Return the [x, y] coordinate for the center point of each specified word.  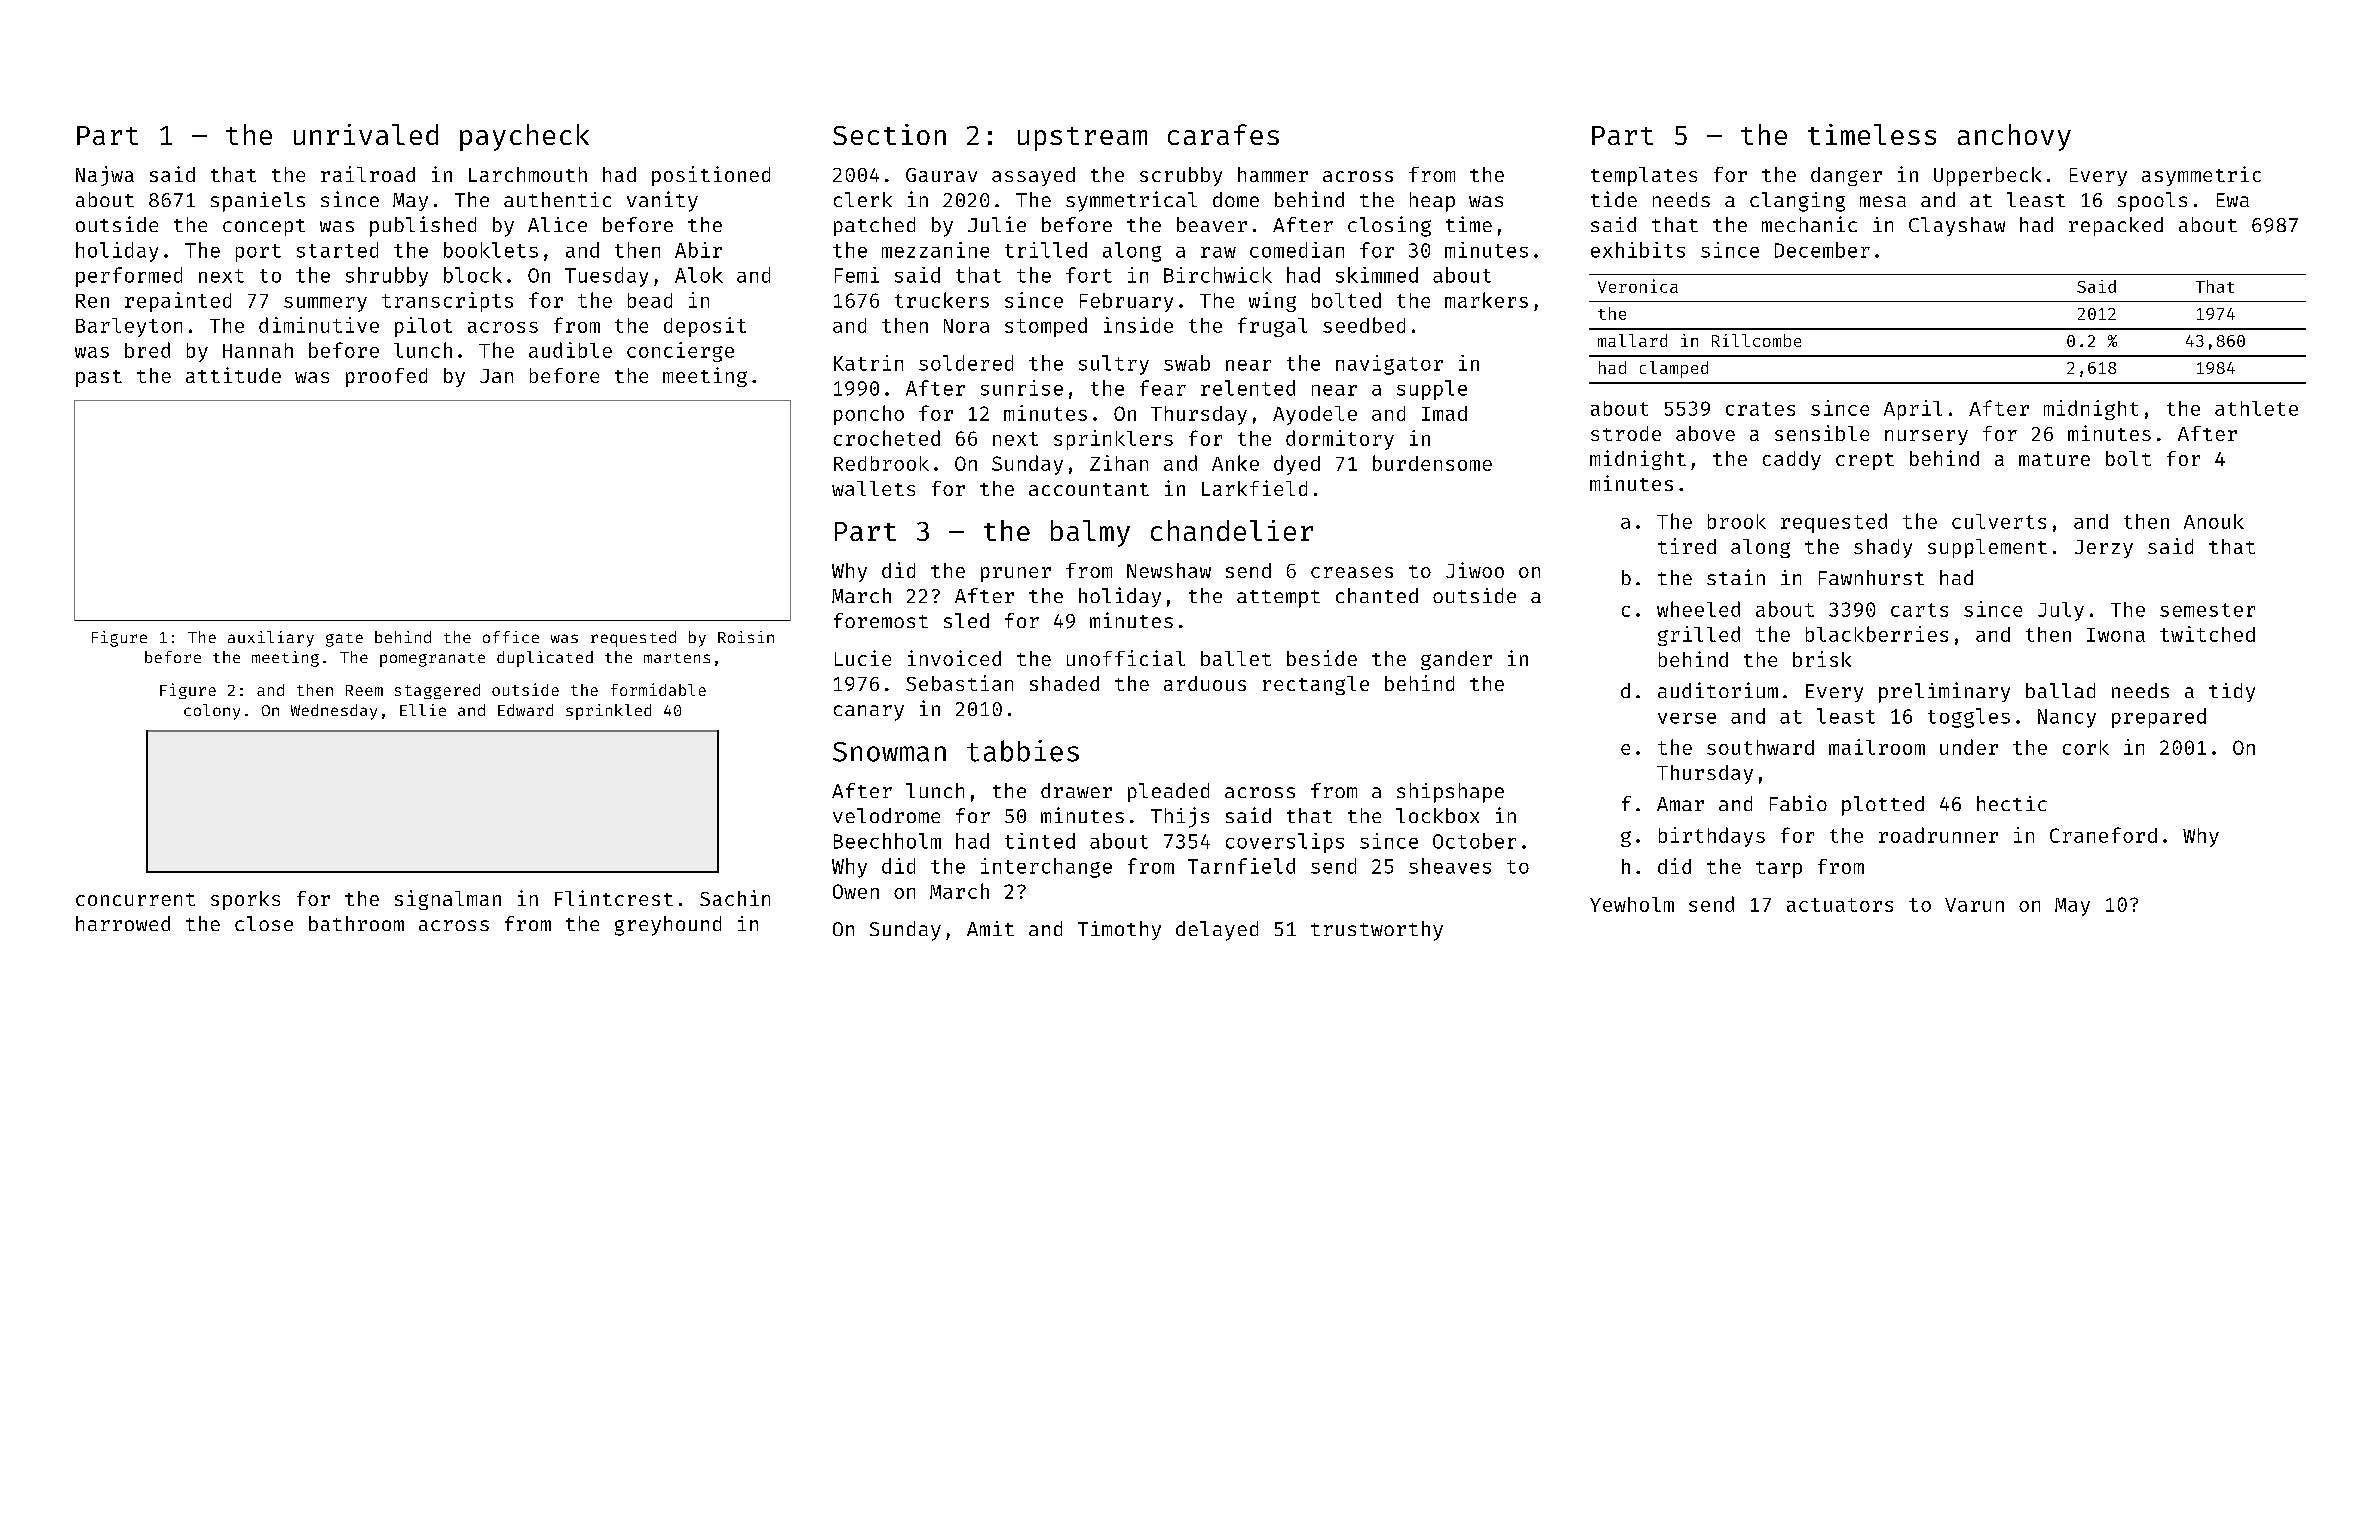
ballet [1236, 658]
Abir [698, 250]
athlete [2256, 408]
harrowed [123, 923]
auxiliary [271, 639]
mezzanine [935, 250]
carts [1919, 610]
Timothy [1119, 930]
